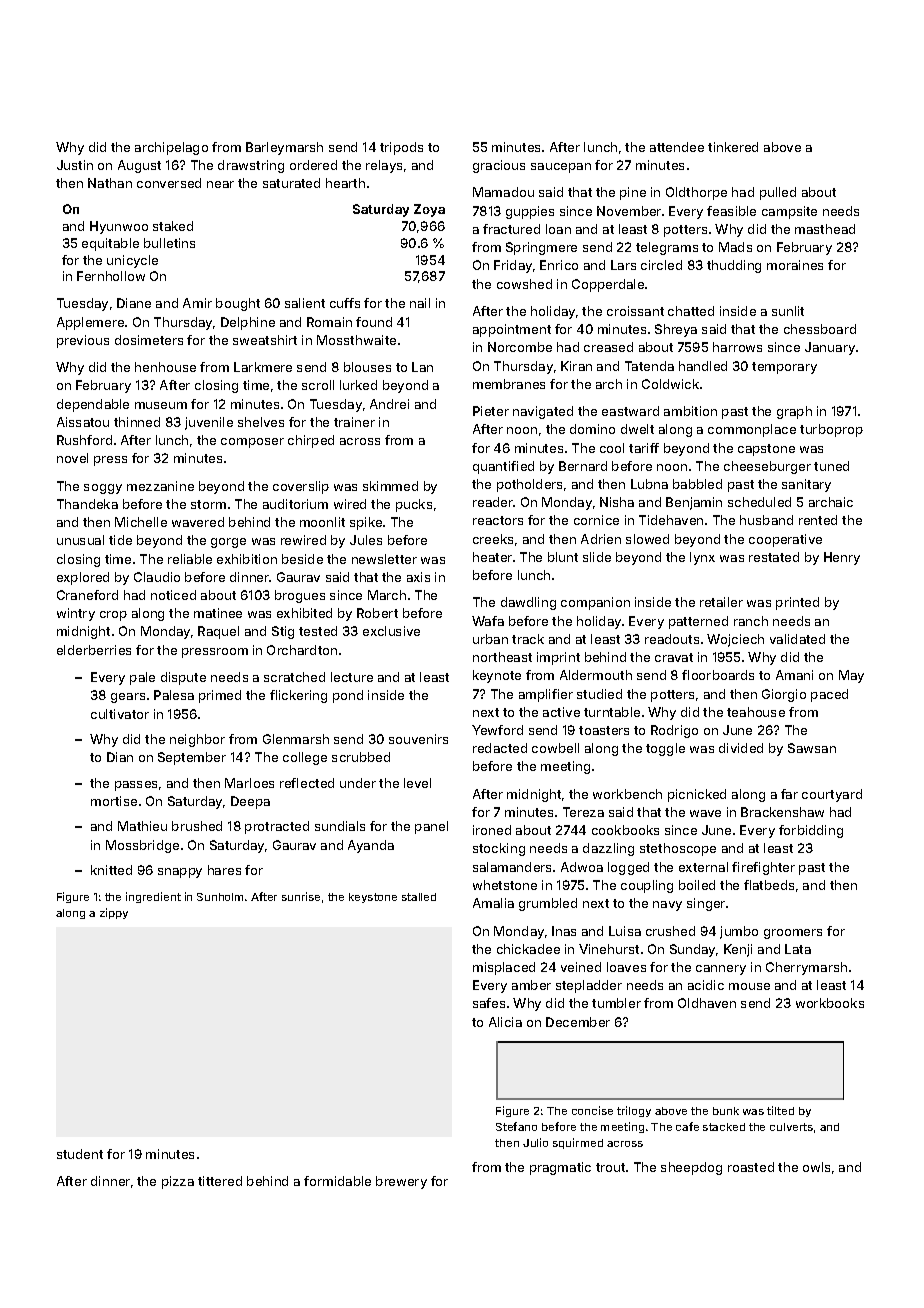 This document has width=924, height=1308. What do you see at coordinates (345, 303) in the document?
I see `cuffs` at bounding box center [345, 303].
